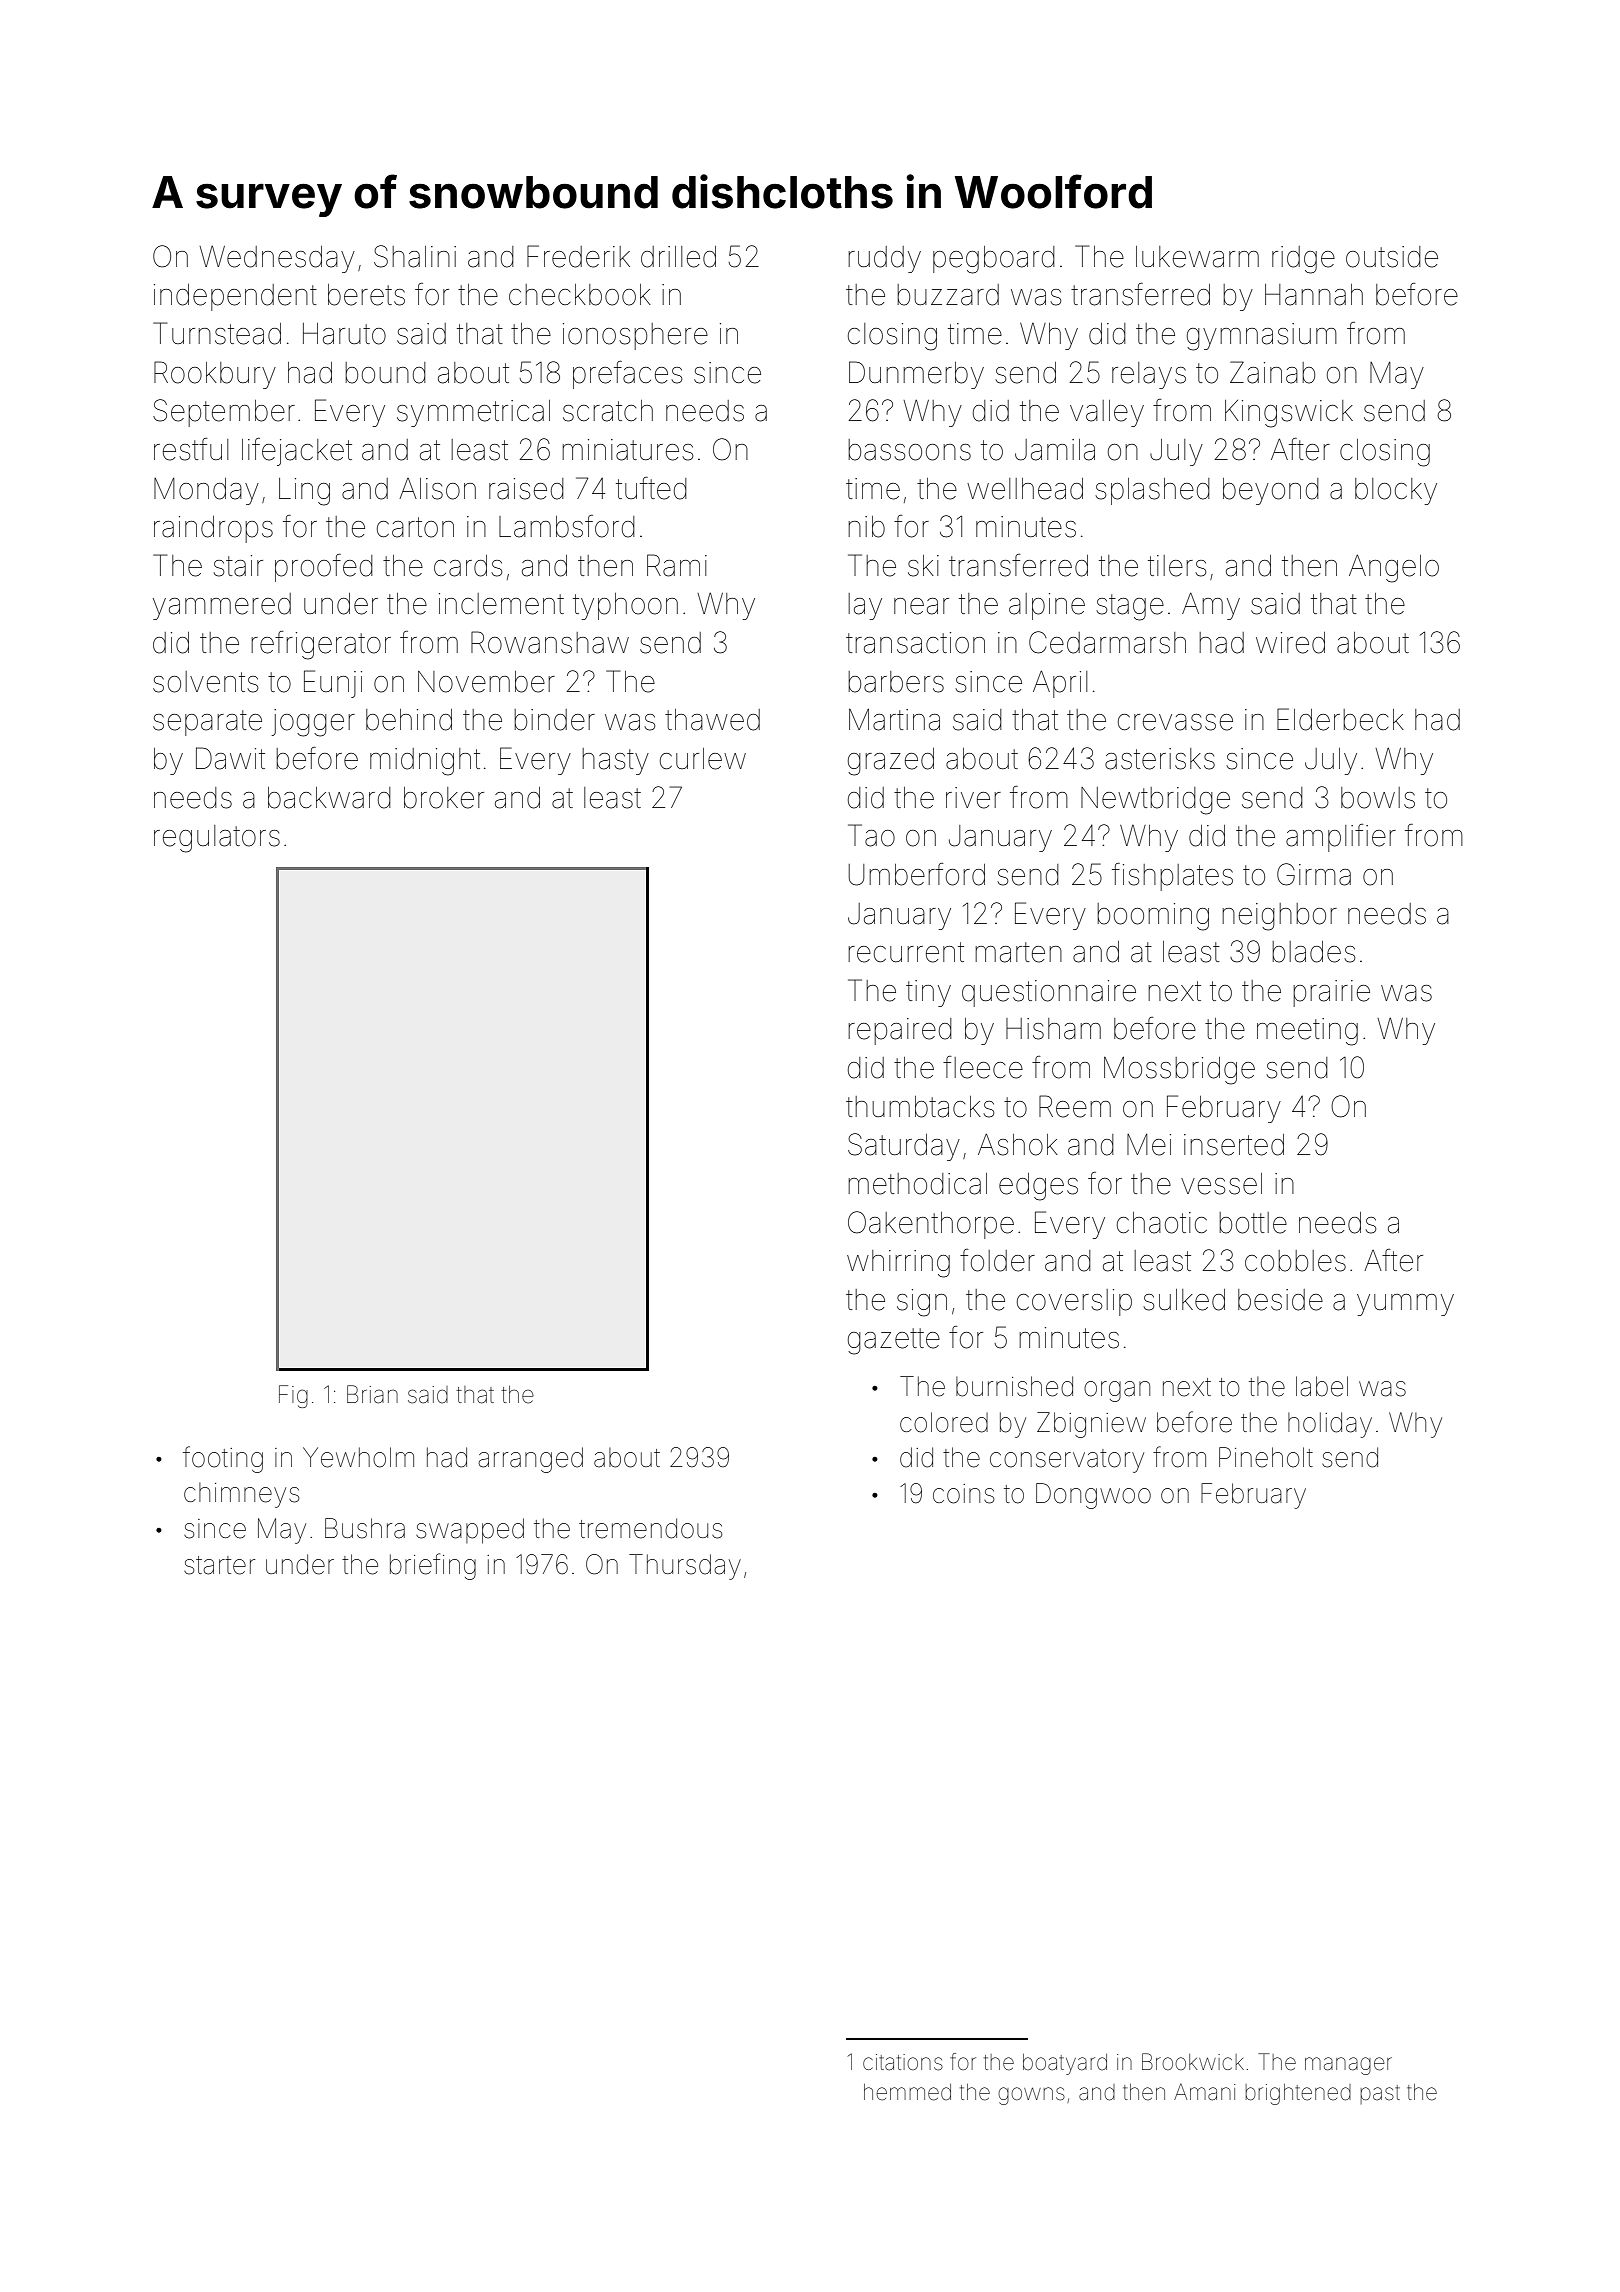  What do you see at coordinates (530, 1460) in the screenshot?
I see `arranged` at bounding box center [530, 1460].
